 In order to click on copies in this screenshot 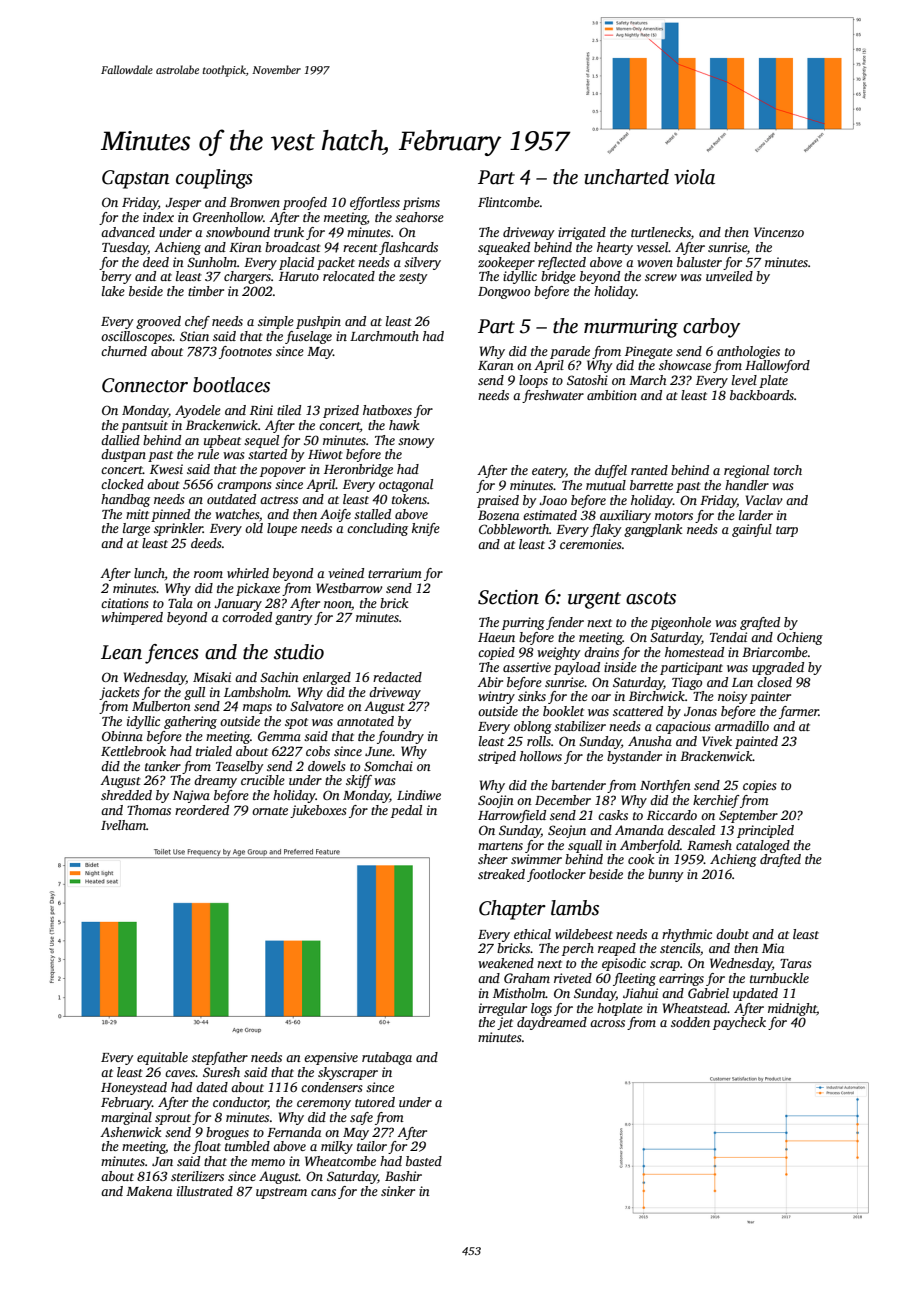, I will do `click(759, 786)`.
